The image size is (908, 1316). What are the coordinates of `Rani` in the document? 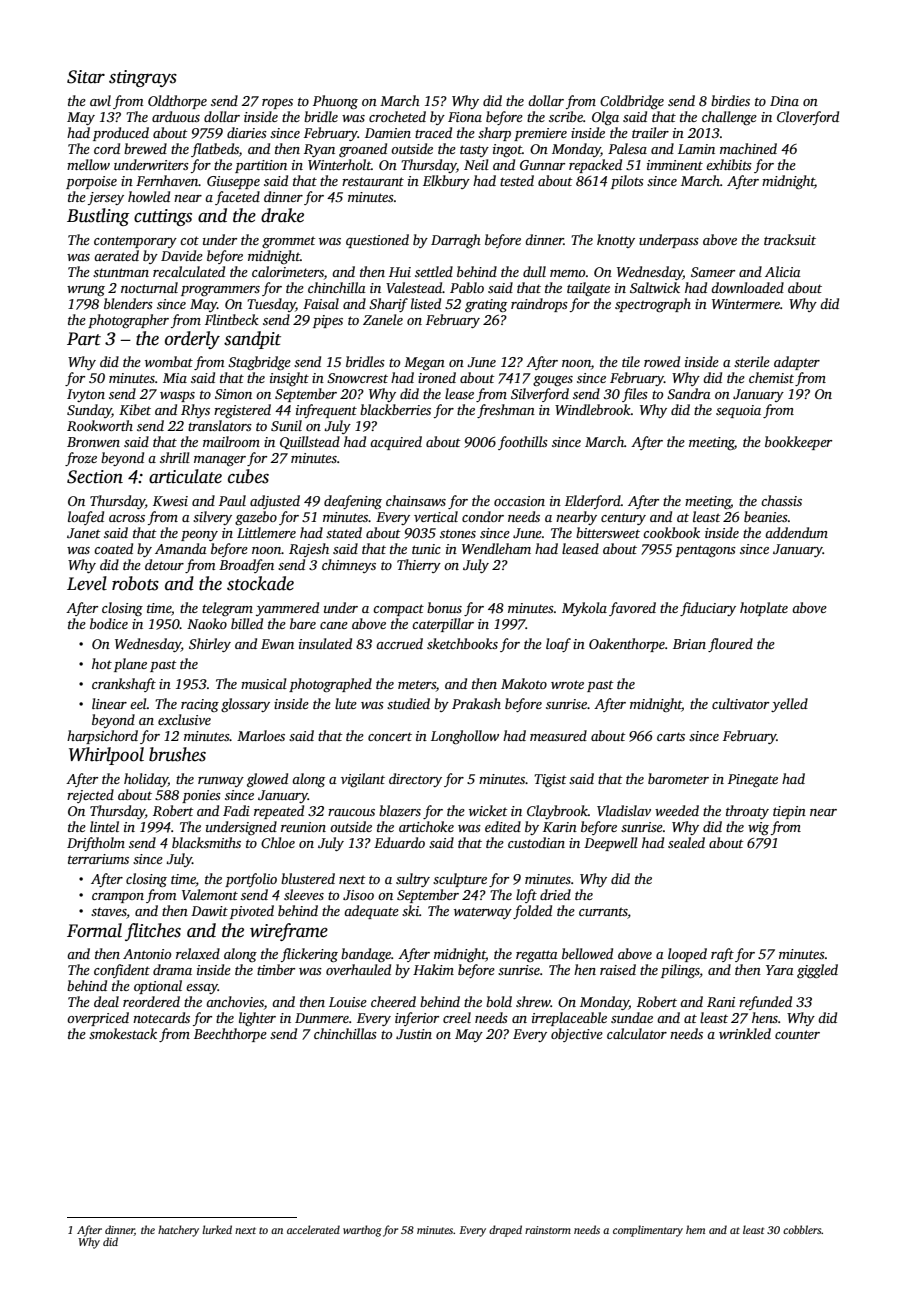 It's located at (721, 1002).
